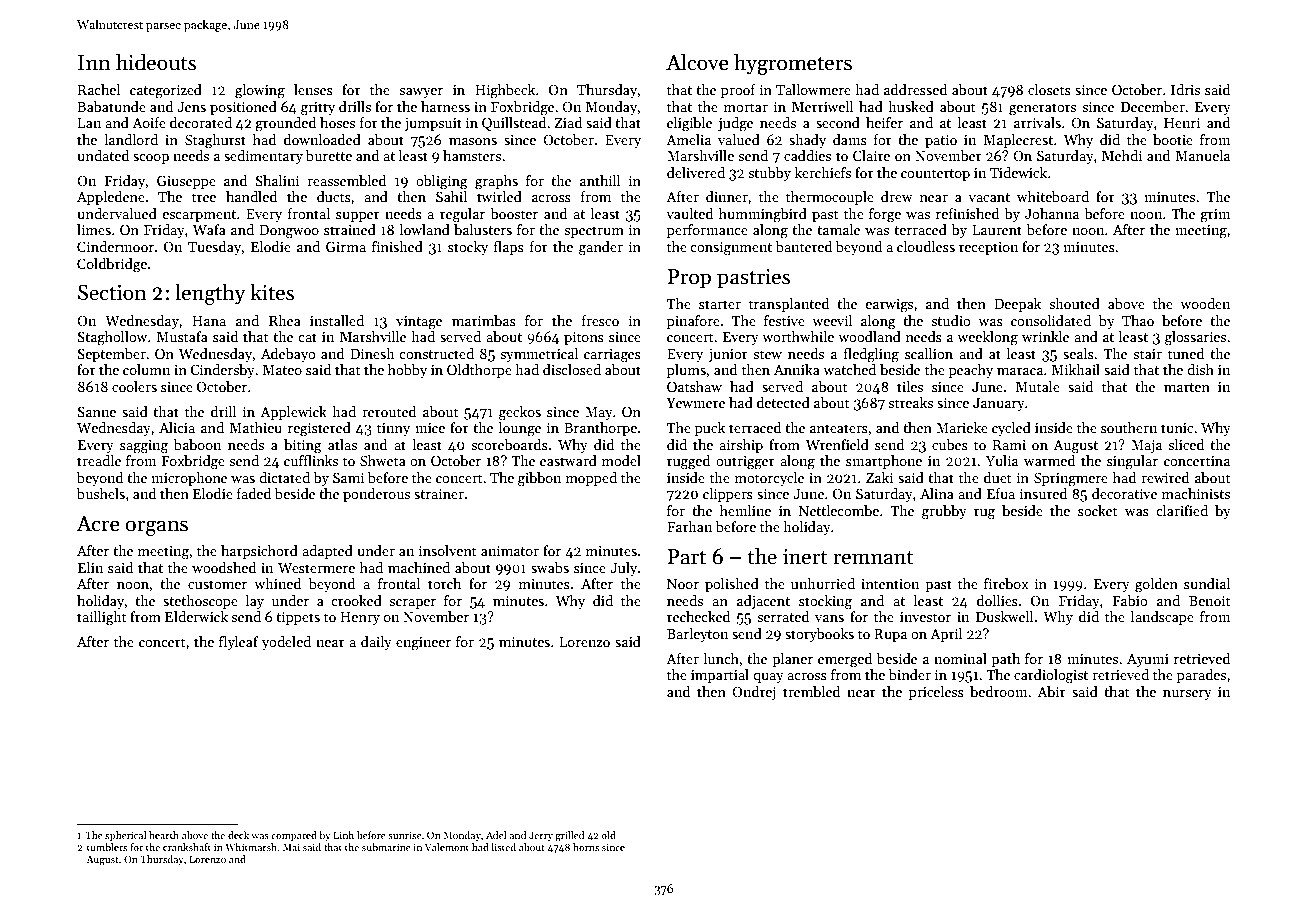 The width and height of the document is (1308, 924). What do you see at coordinates (156, 528) in the document?
I see `organs` at bounding box center [156, 528].
